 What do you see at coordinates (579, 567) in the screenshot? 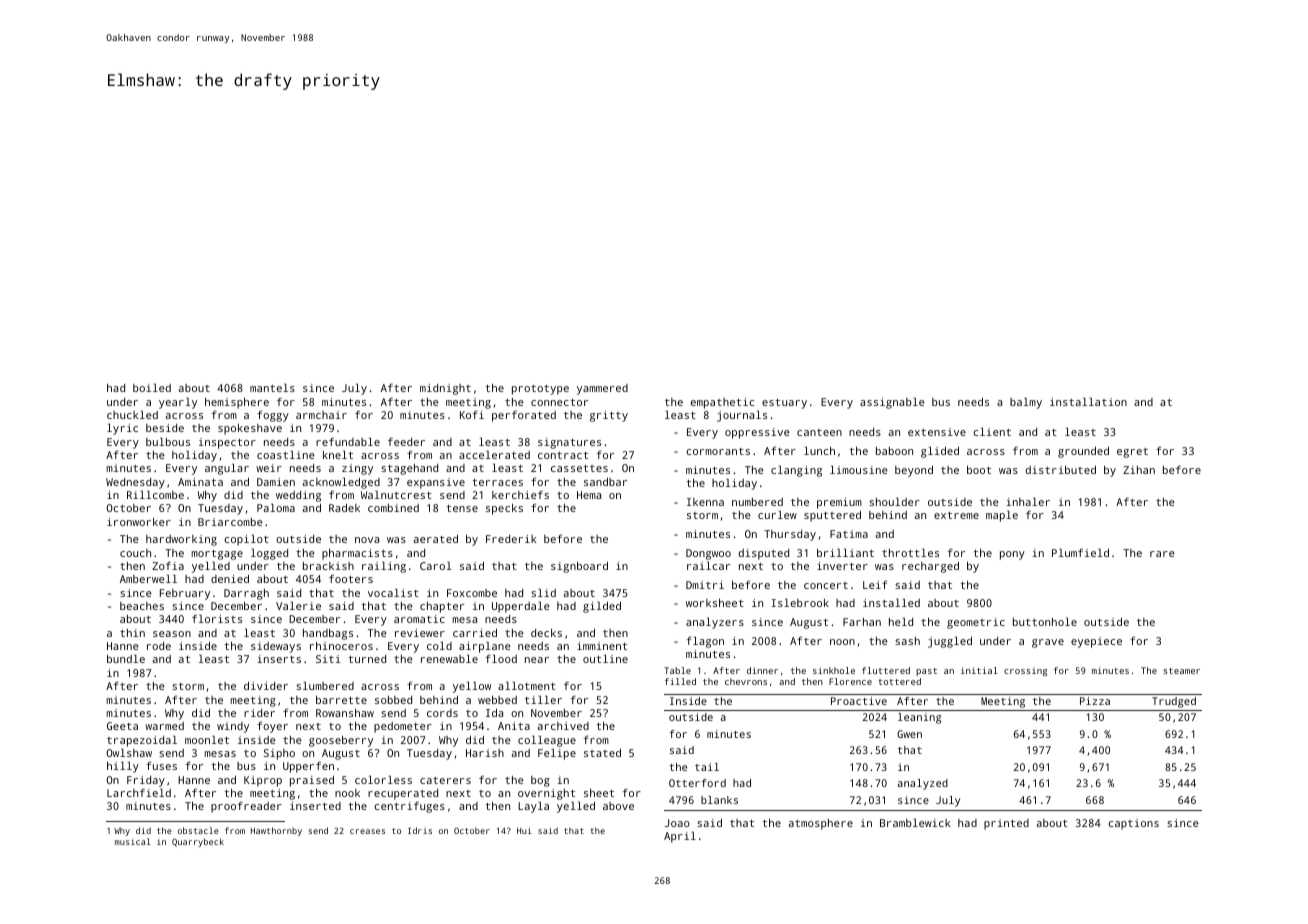
I see `signboard` at bounding box center [579, 567].
